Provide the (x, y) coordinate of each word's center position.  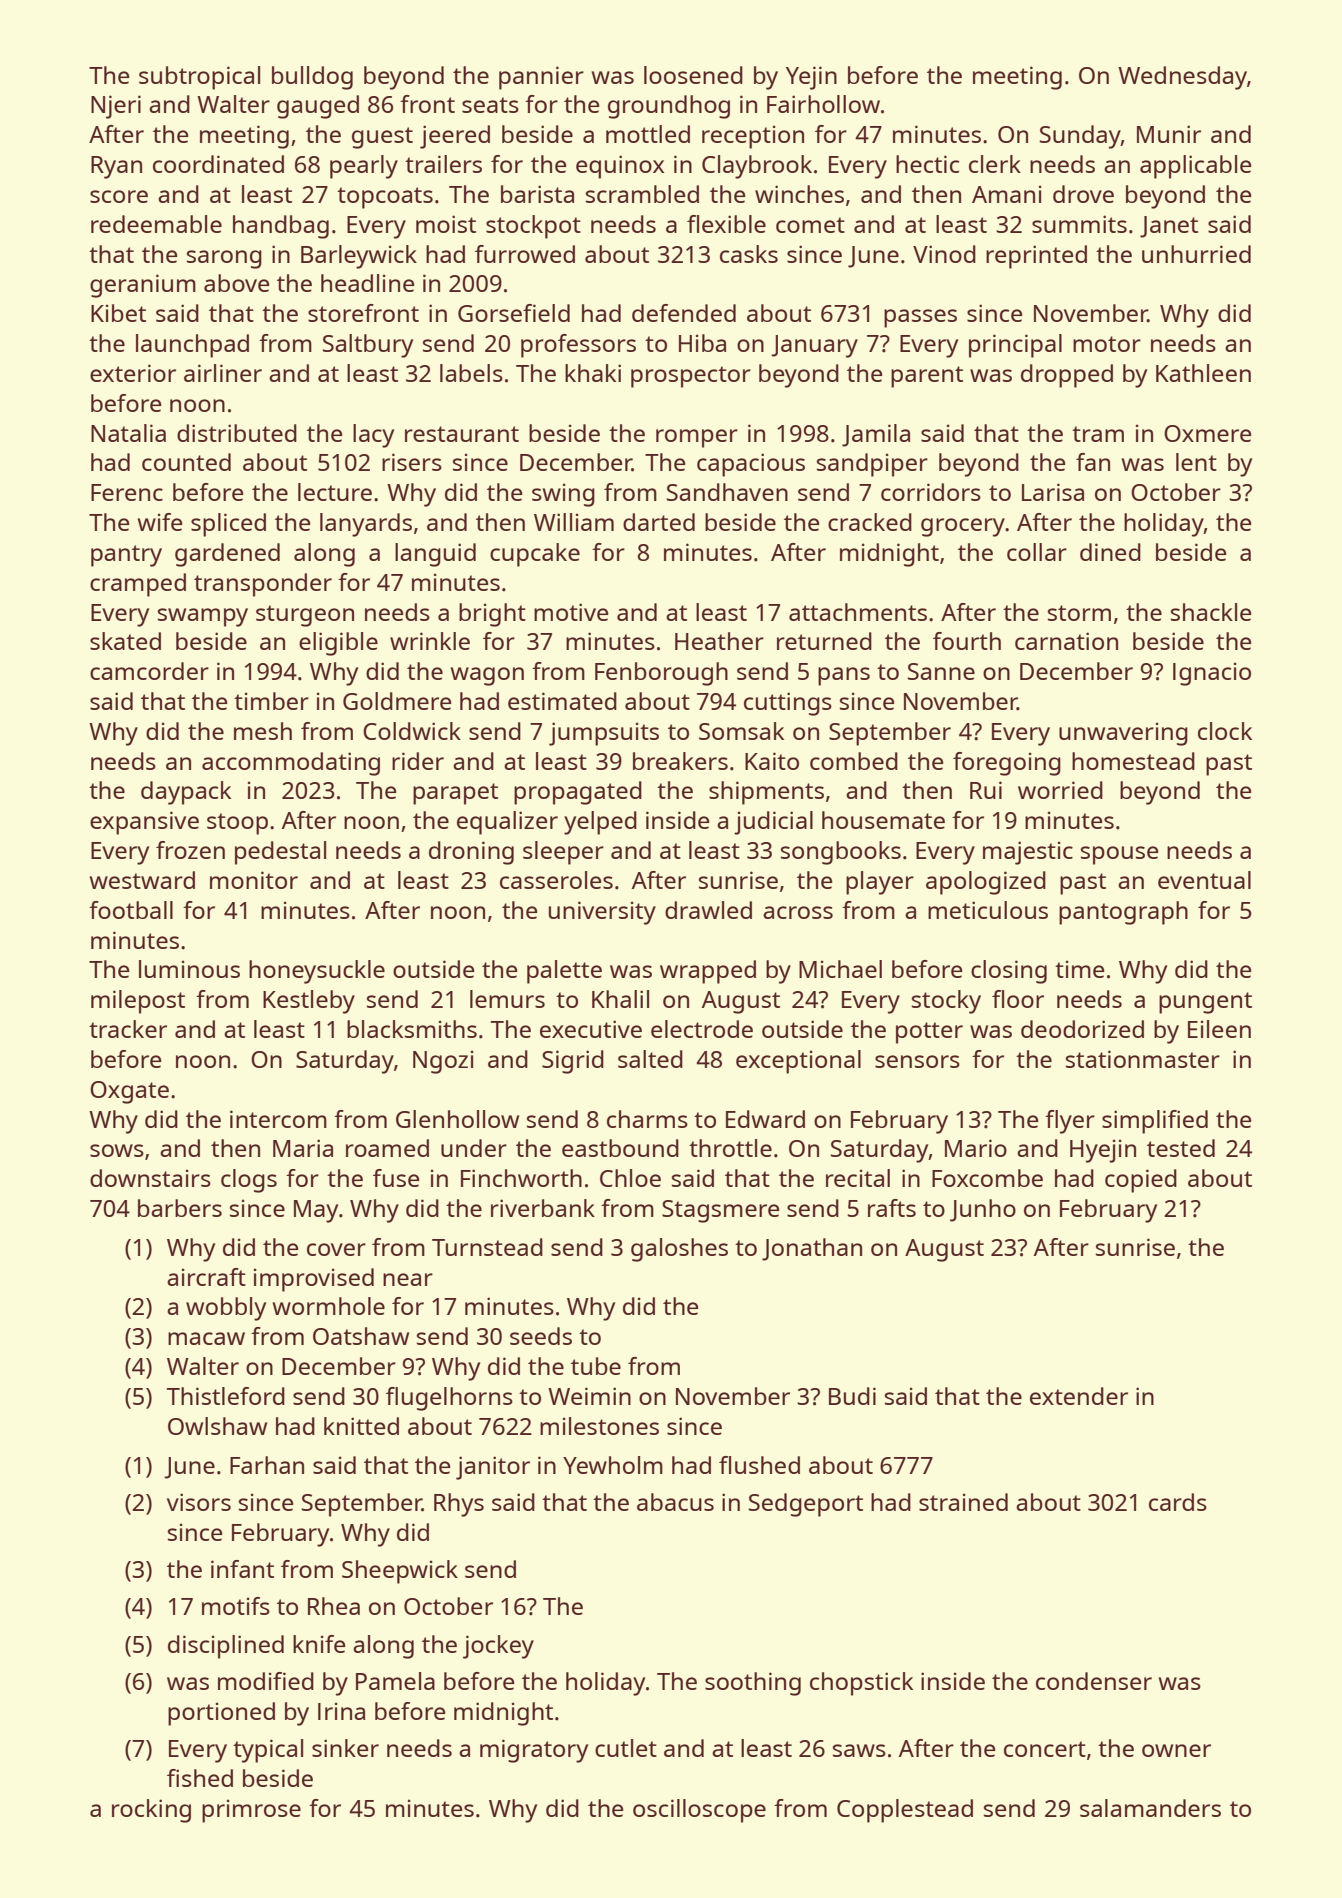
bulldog (312, 78)
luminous (189, 969)
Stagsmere (720, 1211)
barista (537, 194)
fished (200, 1778)
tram (1098, 434)
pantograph (1123, 913)
